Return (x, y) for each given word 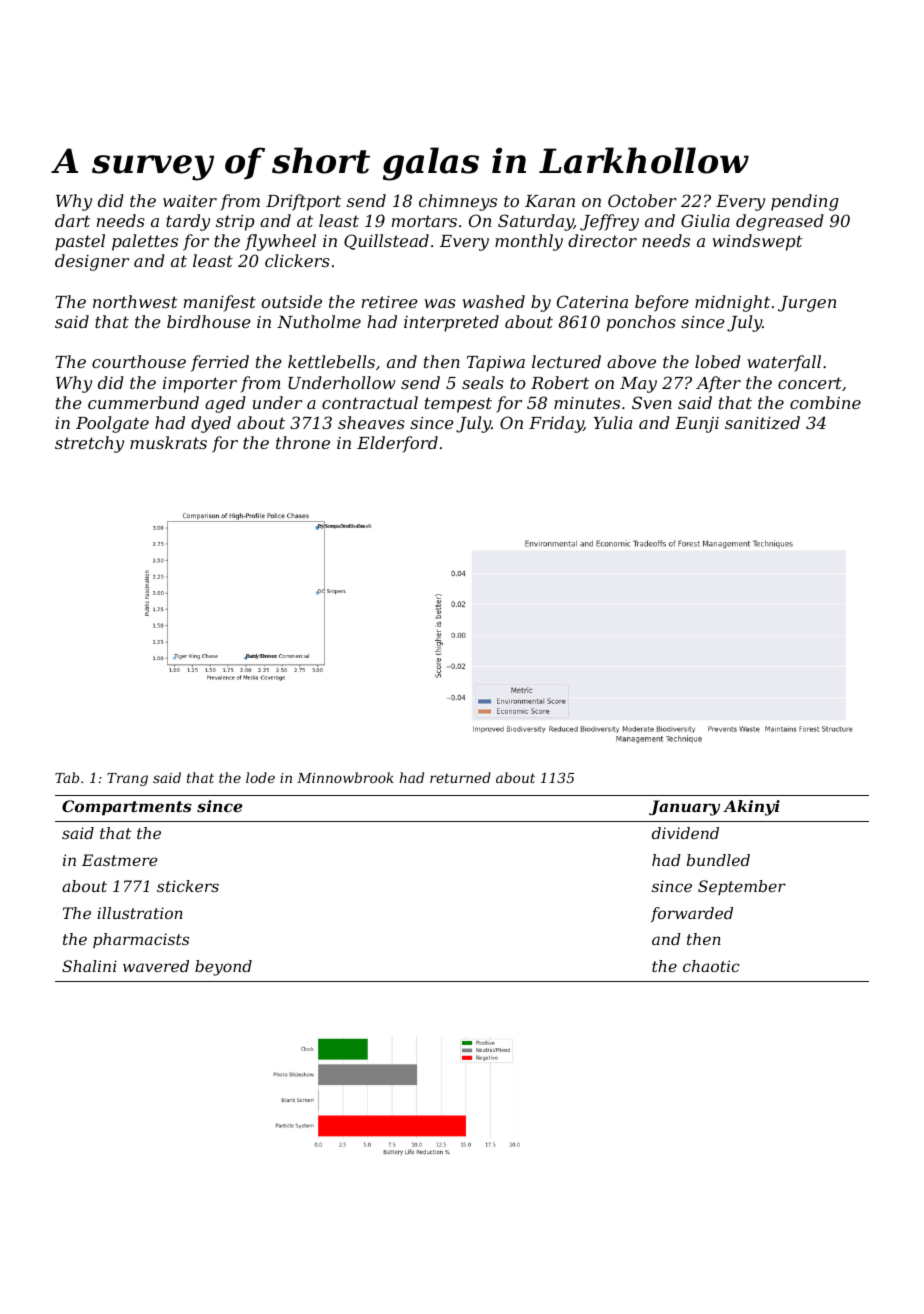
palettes (145, 242)
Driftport (303, 202)
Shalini (89, 966)
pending (805, 202)
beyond (223, 968)
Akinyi (751, 808)
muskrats (168, 442)
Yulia (612, 422)
